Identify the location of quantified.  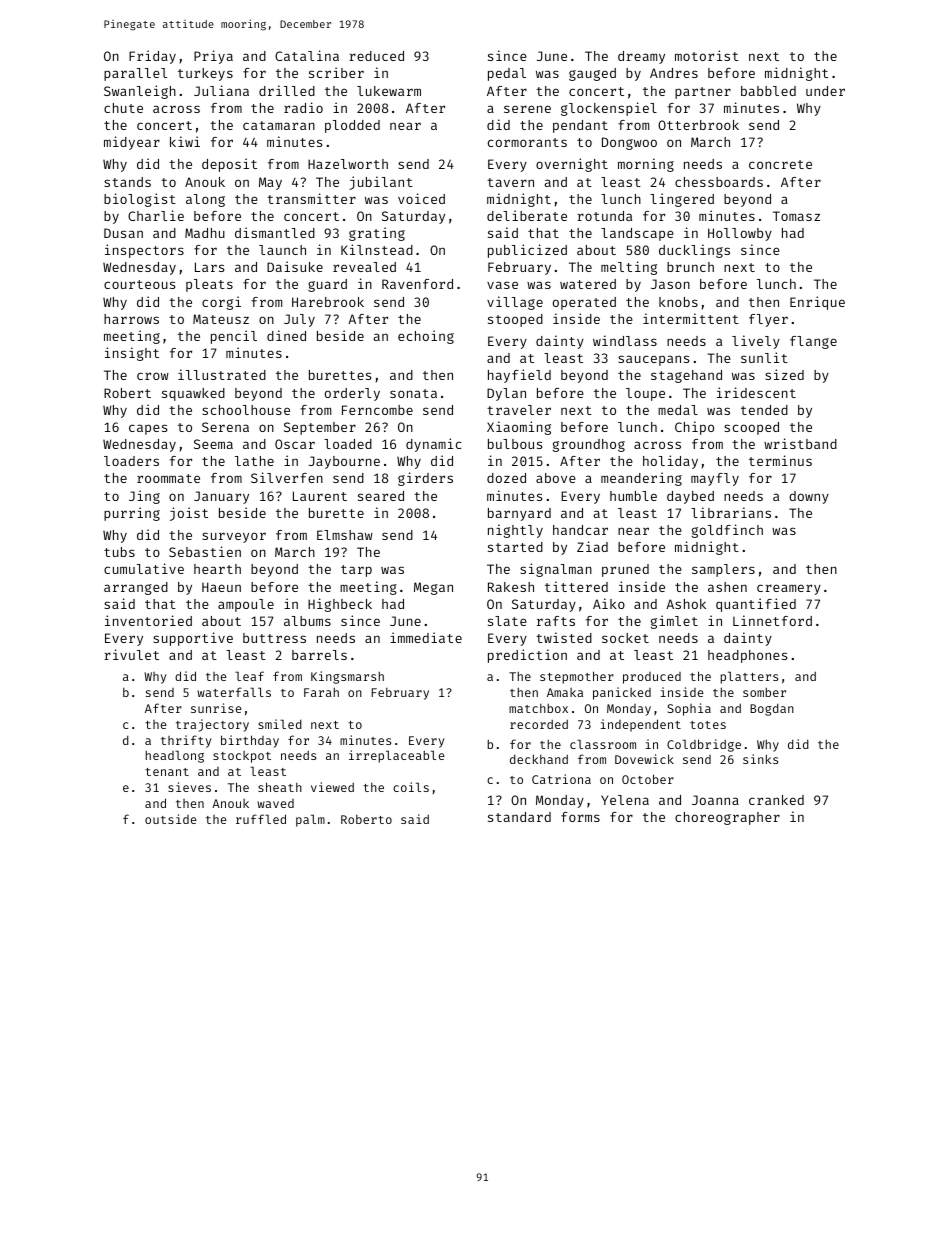
(756, 605).
